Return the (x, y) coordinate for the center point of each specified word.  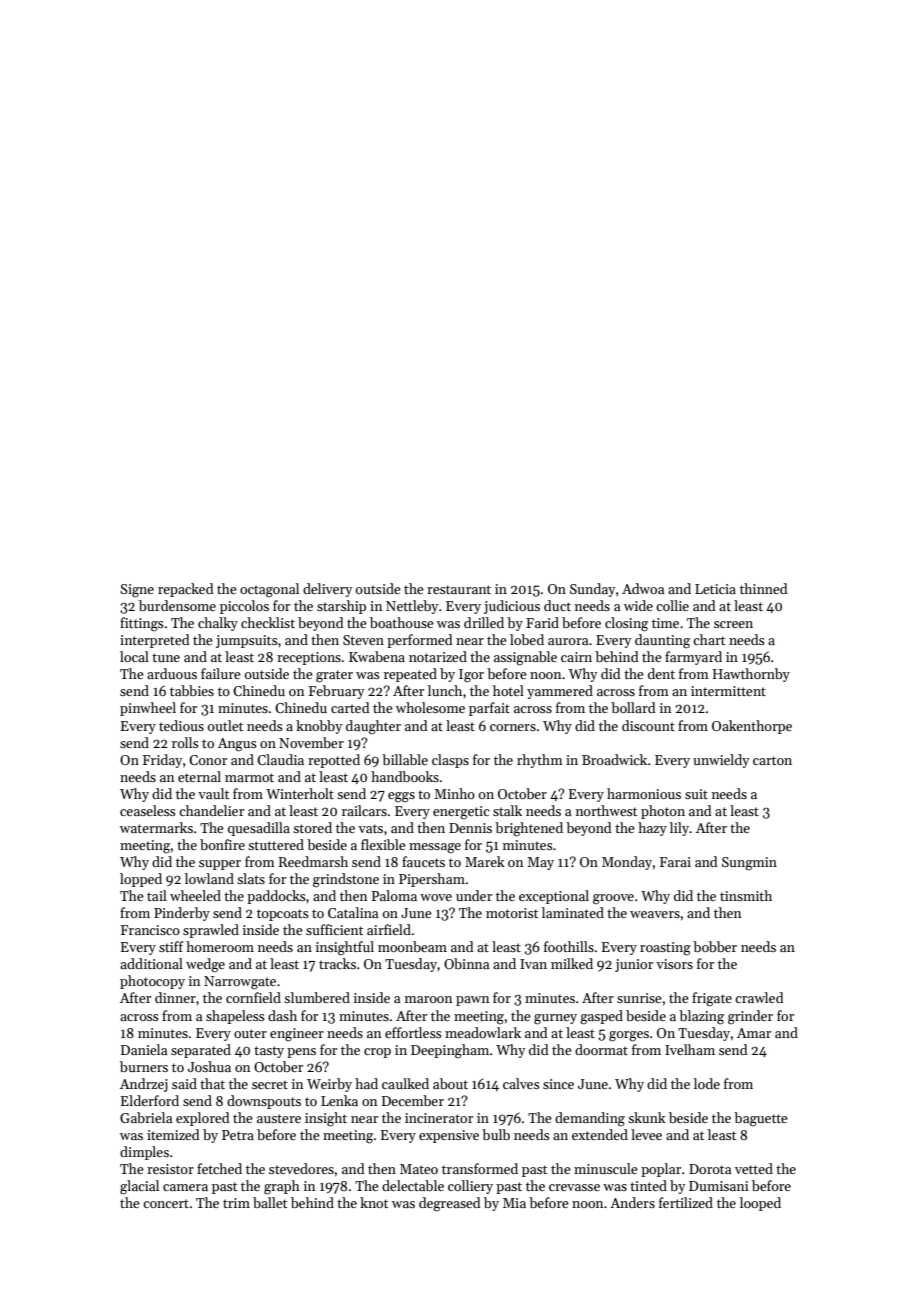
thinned (764, 588)
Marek (485, 861)
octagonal (269, 590)
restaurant (459, 589)
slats (251, 878)
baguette (761, 1119)
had (366, 1083)
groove (613, 899)
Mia (514, 1203)
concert (166, 1203)
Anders (632, 1202)
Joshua (209, 1066)
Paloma (394, 895)
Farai (675, 862)
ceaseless (148, 810)
